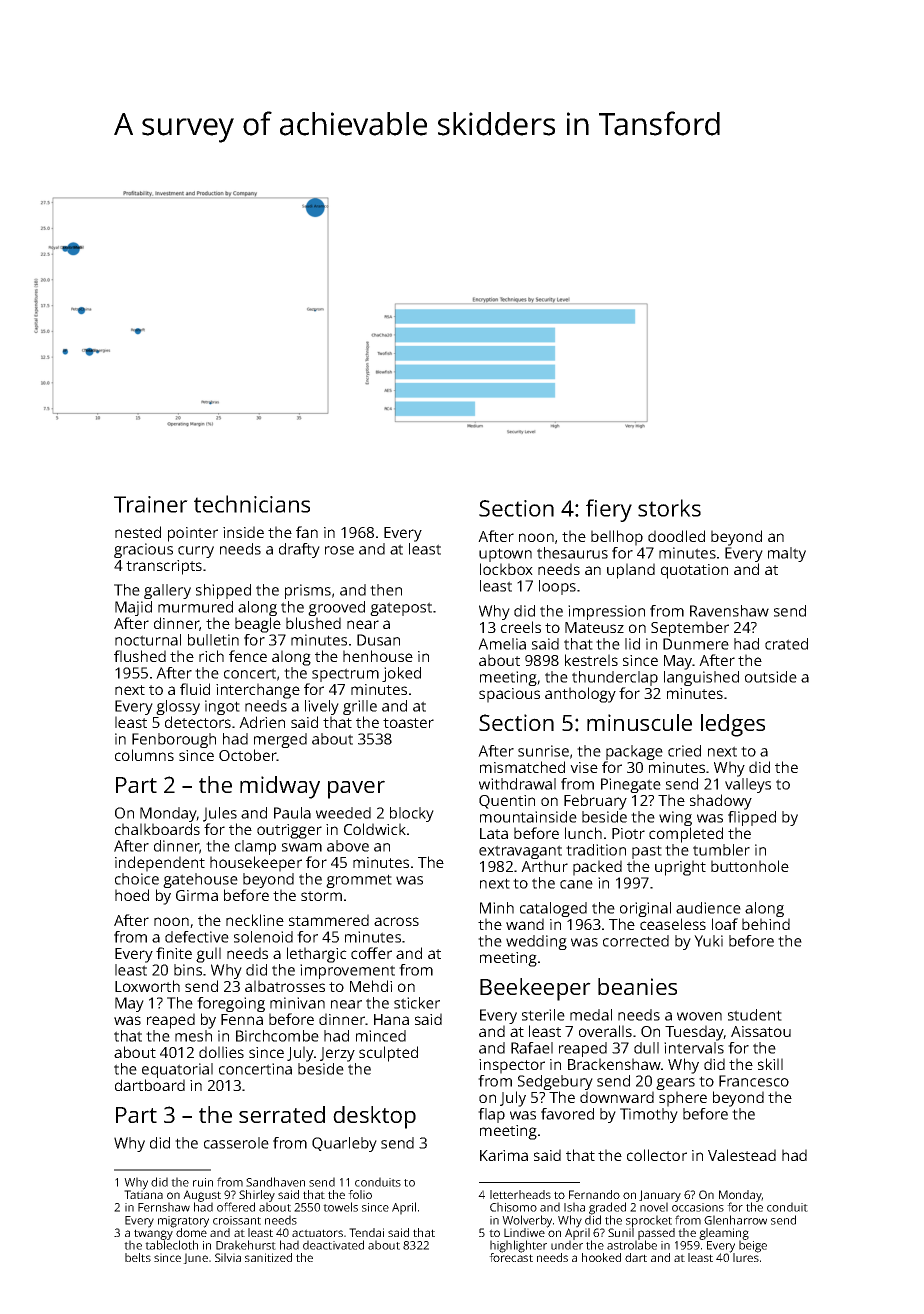 The width and height of the page is (924, 1314). I want to click on fiery, so click(609, 510).
